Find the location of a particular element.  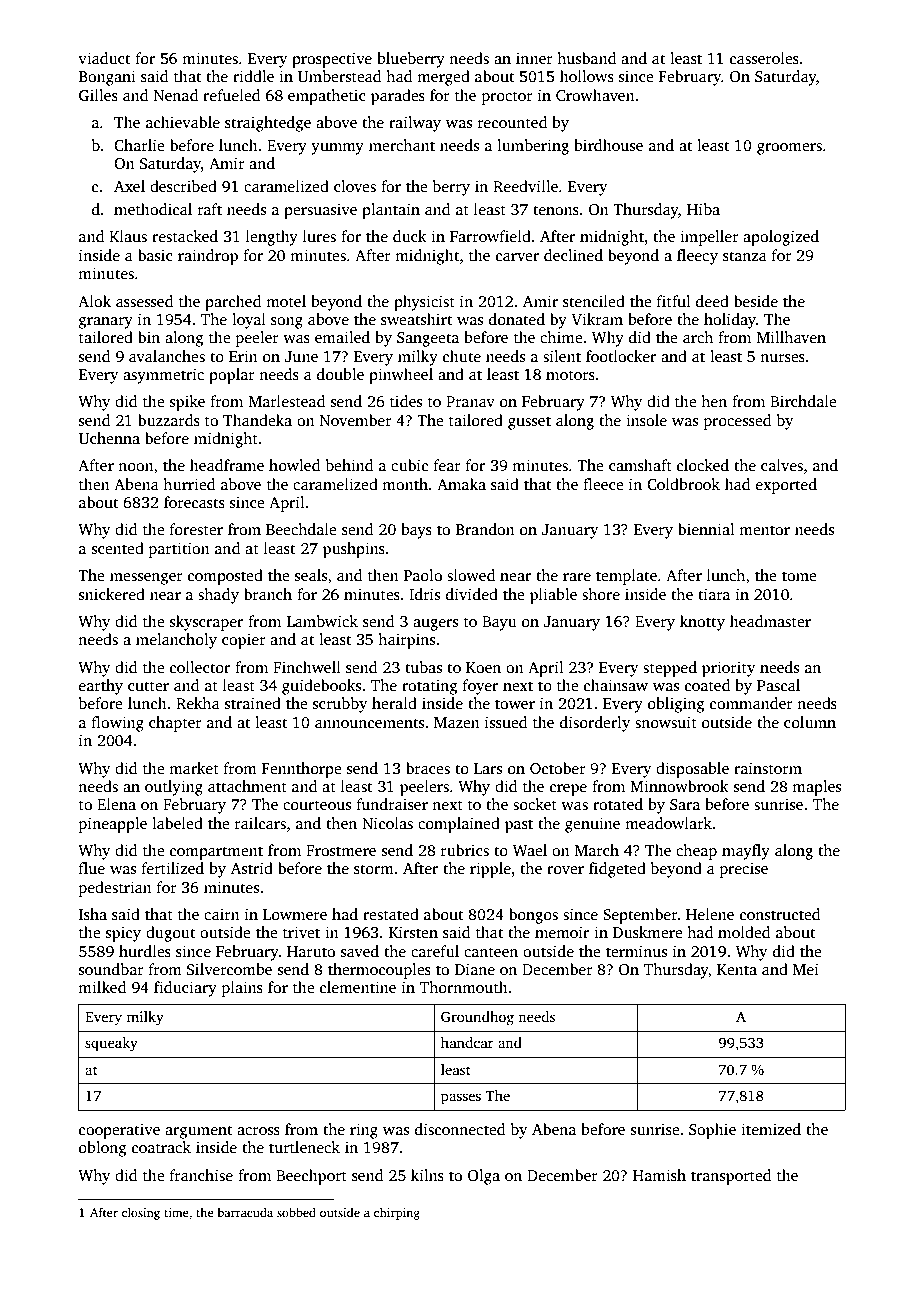

chirping is located at coordinates (397, 1213).
